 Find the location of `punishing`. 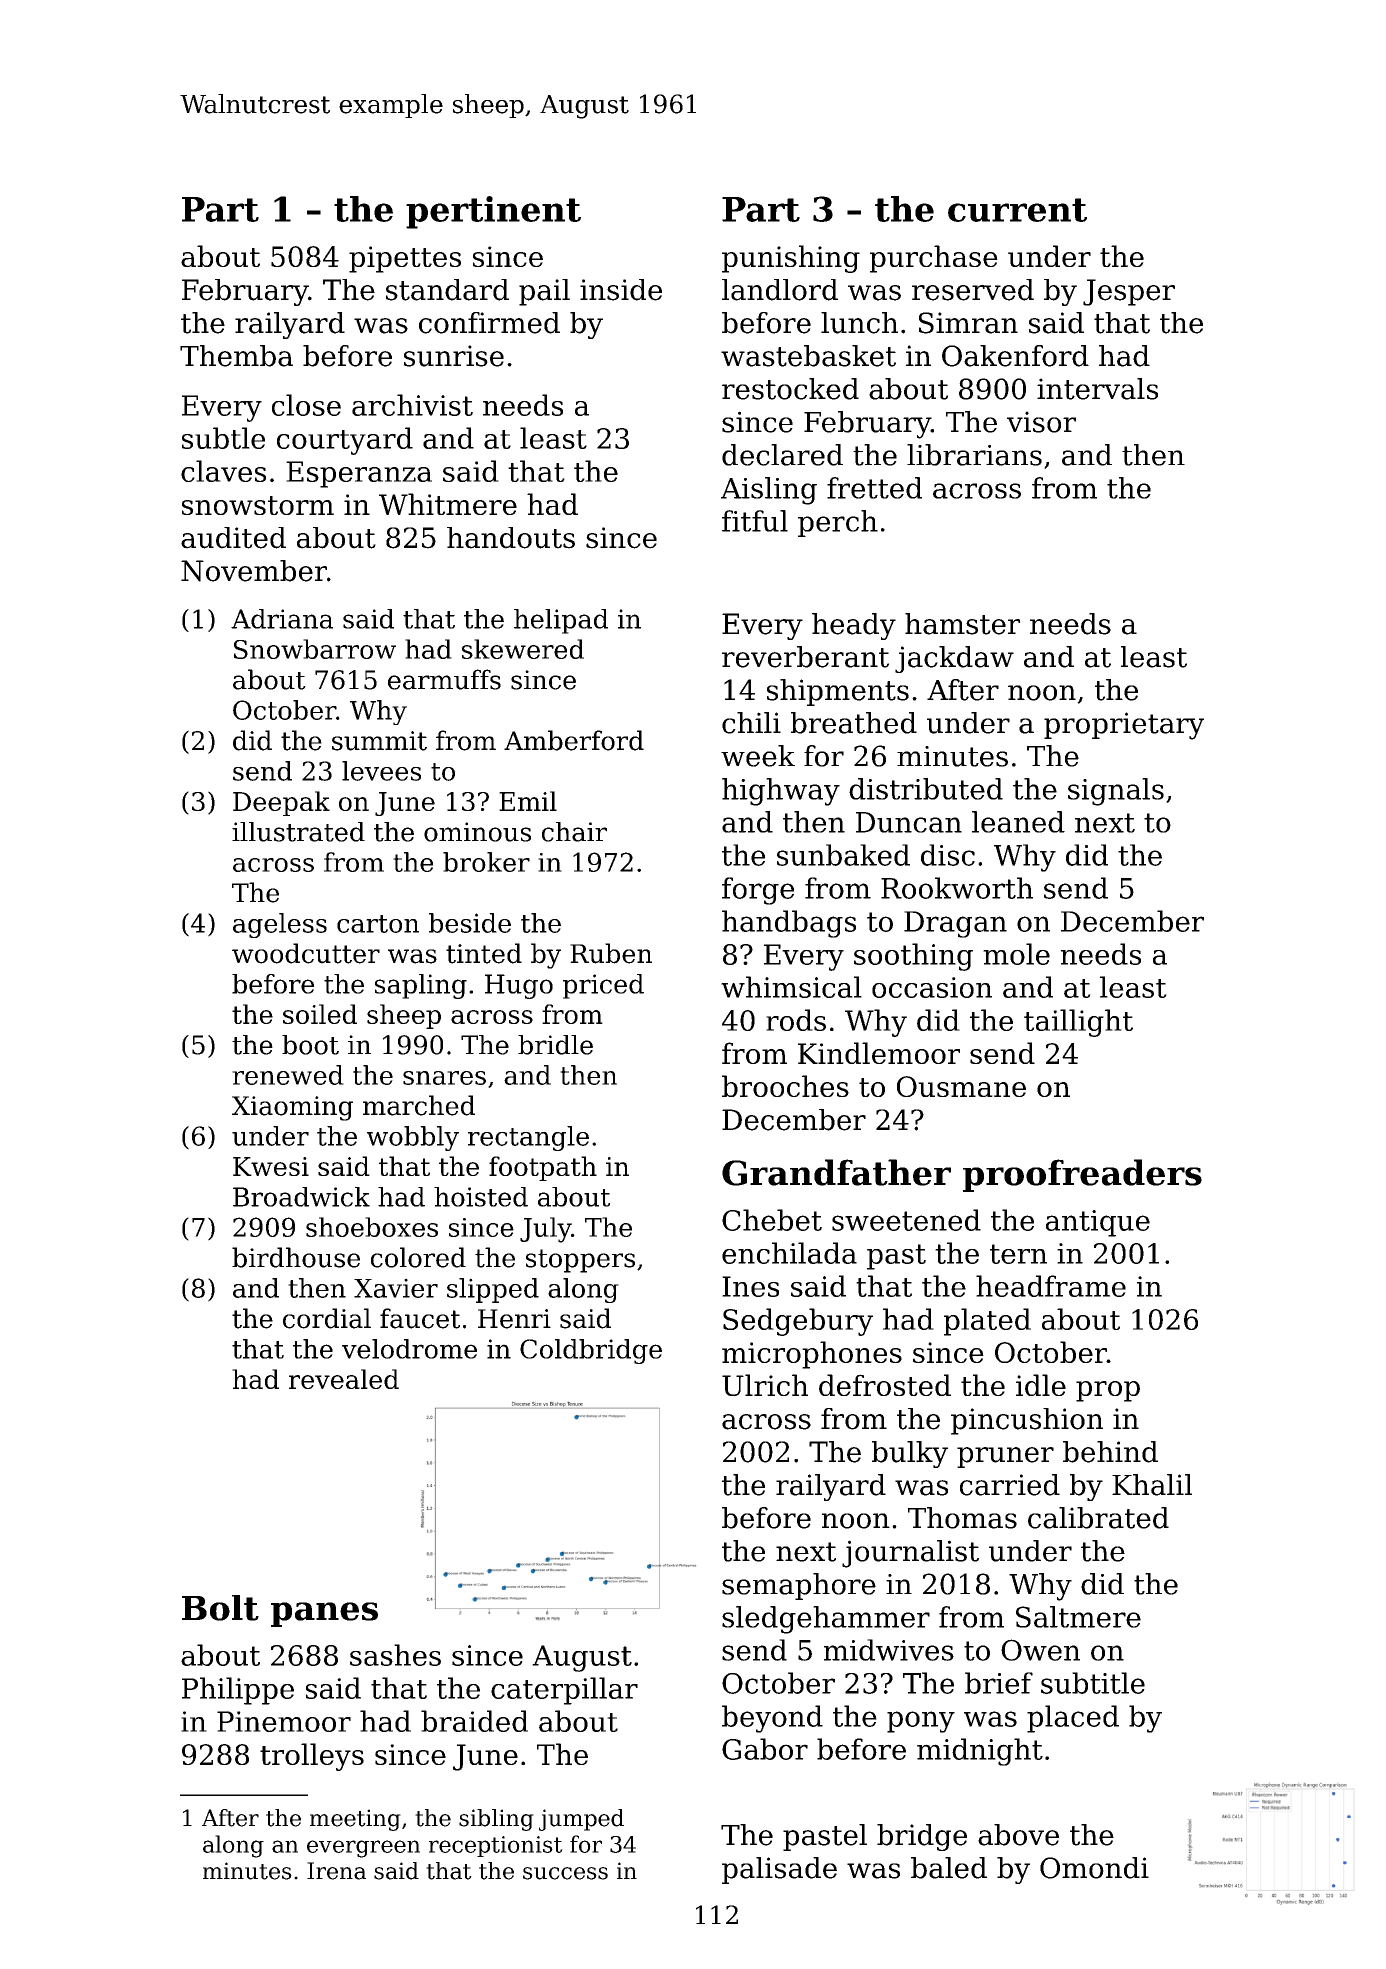

punishing is located at coordinates (791, 259).
